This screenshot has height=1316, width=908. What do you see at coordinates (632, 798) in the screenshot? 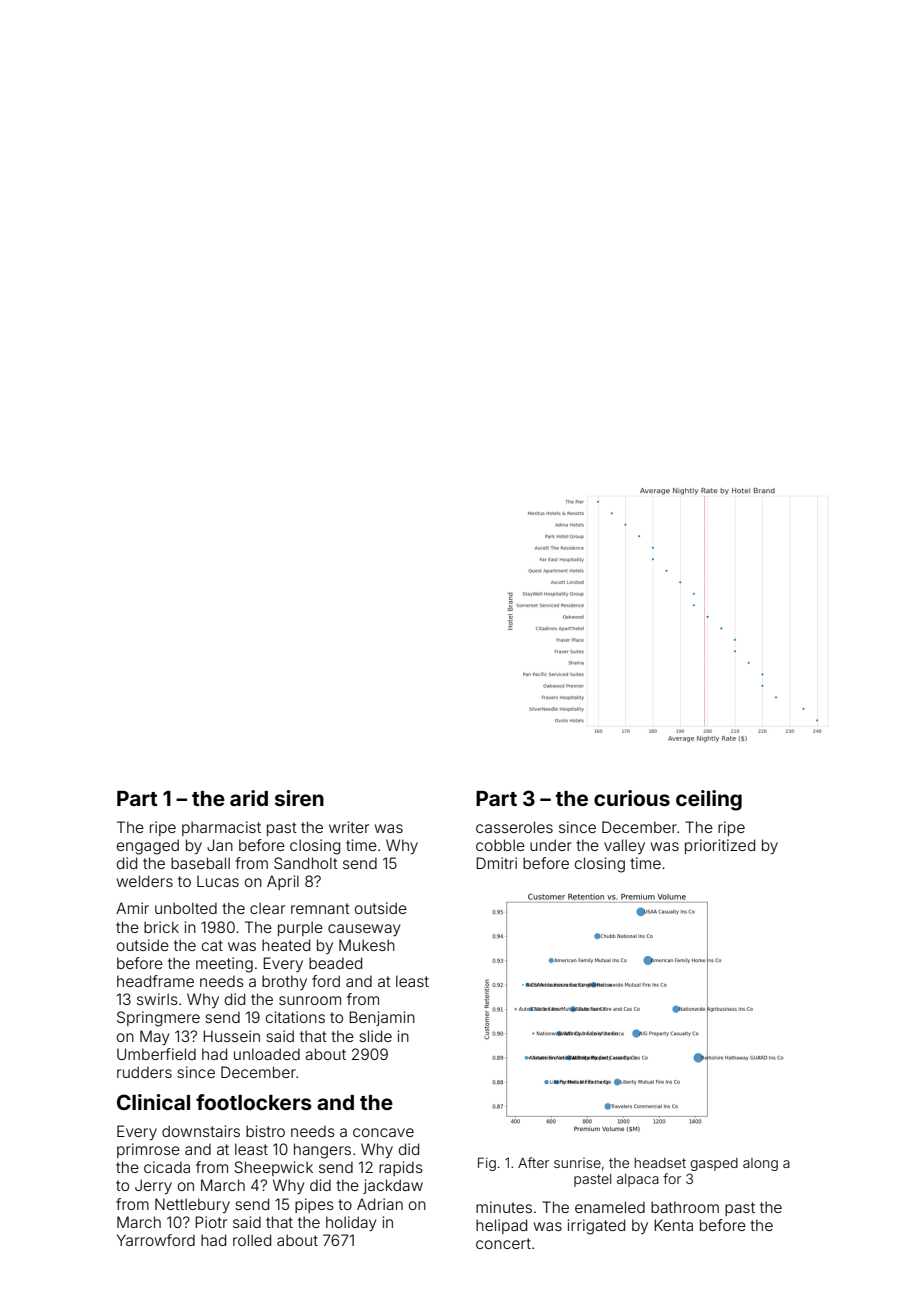
I see `curious` at bounding box center [632, 798].
